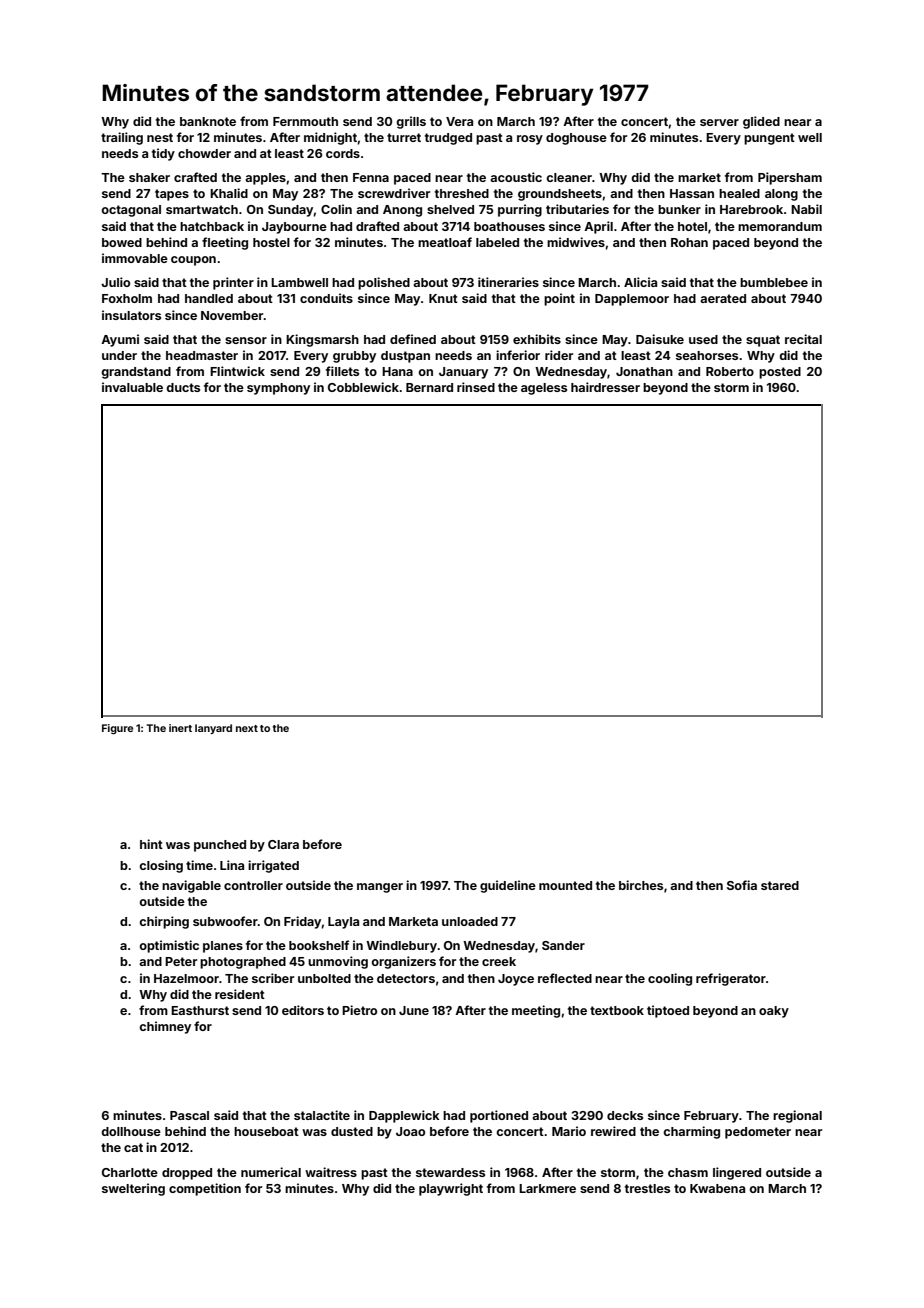  What do you see at coordinates (213, 729) in the document?
I see `lanyard` at bounding box center [213, 729].
